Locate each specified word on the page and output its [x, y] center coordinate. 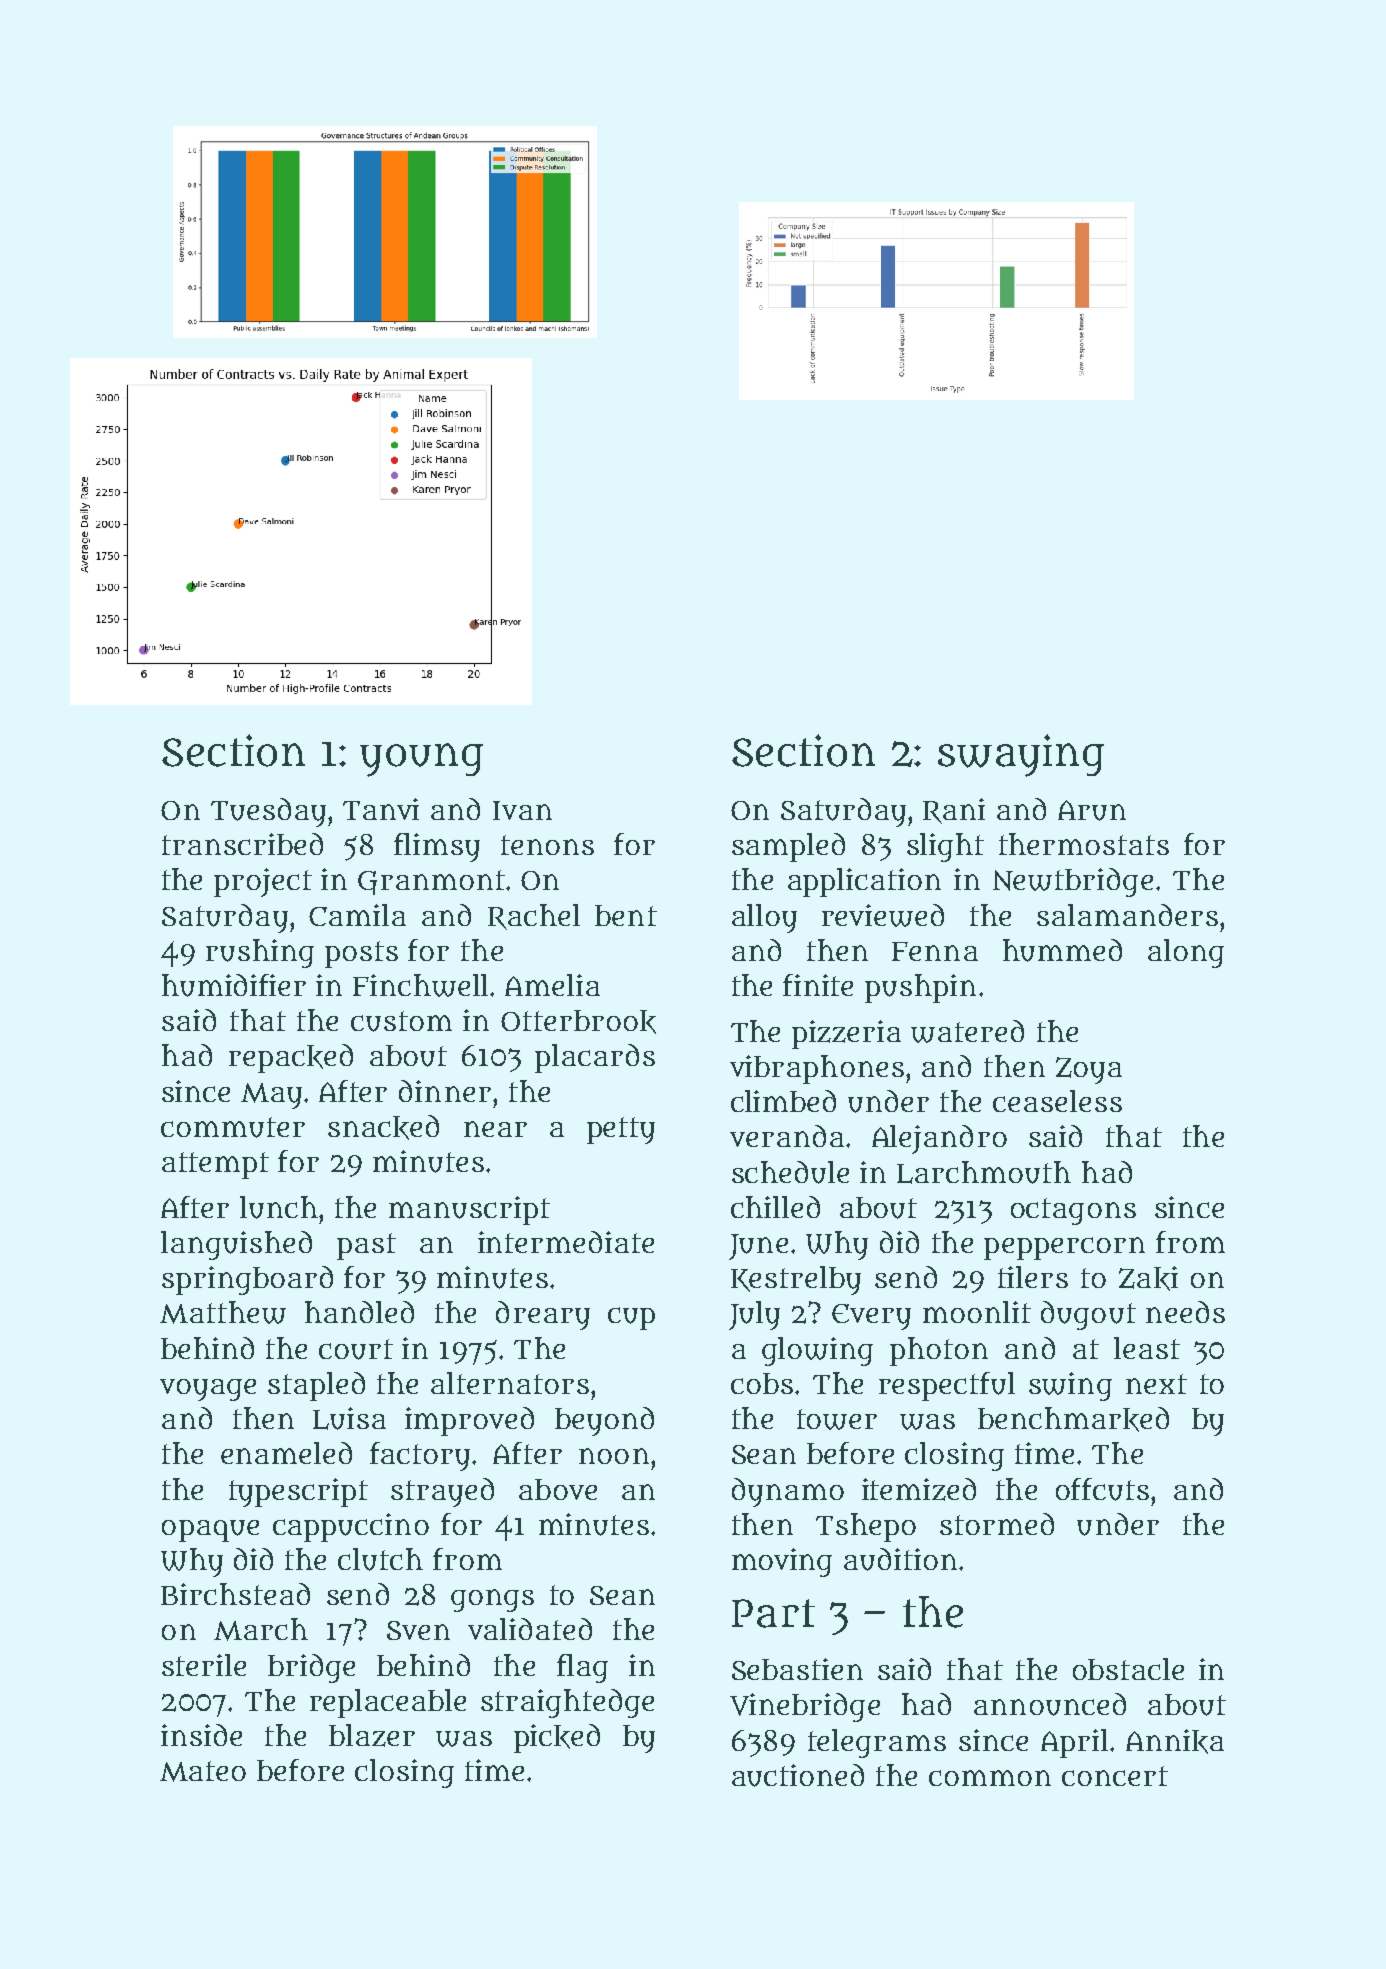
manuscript [469, 1210]
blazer [372, 1735]
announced [1050, 1704]
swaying [1021, 755]
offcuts [1102, 1489]
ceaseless [1057, 1101]
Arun [1092, 810]
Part [773, 1613]
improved [469, 1421]
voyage [208, 1390]
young [421, 760]
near [495, 1129]
